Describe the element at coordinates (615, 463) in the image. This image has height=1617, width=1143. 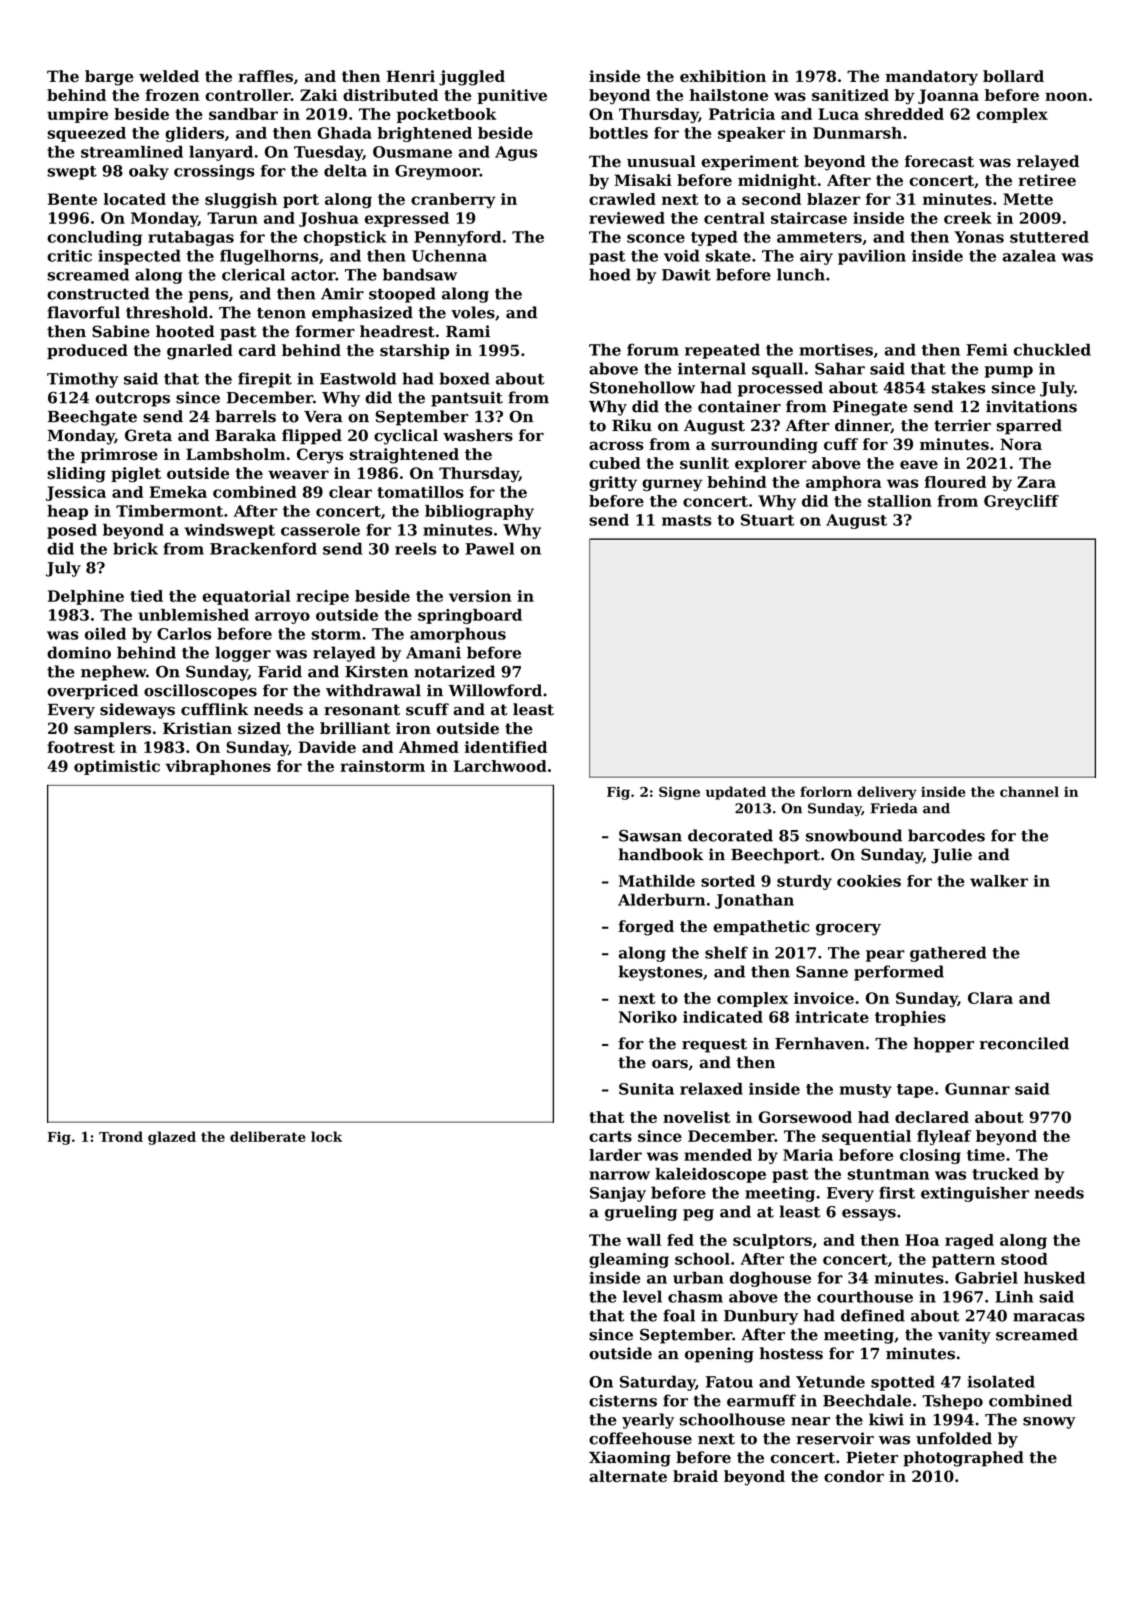
I see `cubed` at that location.
